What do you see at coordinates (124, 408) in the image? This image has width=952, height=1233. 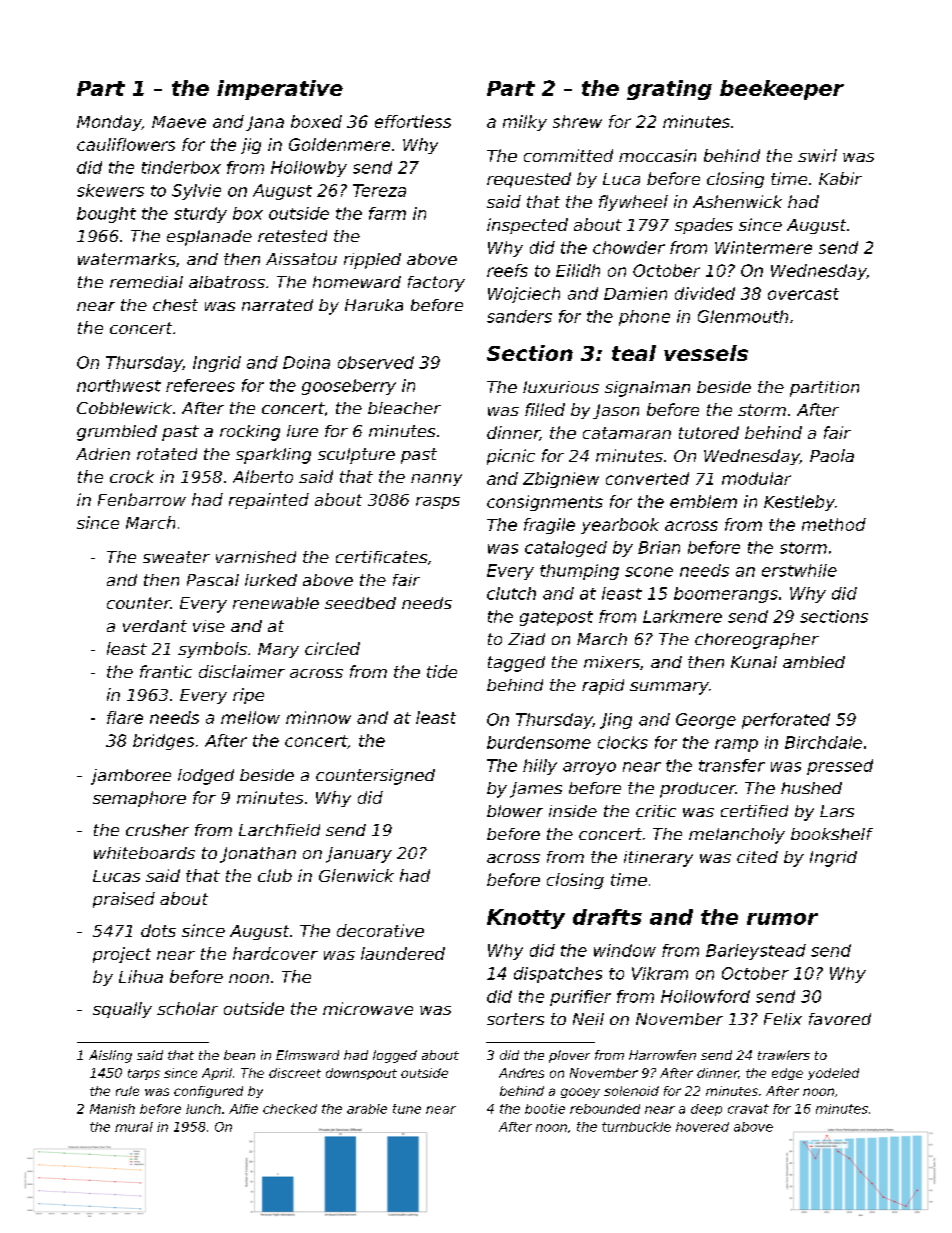 I see `Cobblewick` at bounding box center [124, 408].
